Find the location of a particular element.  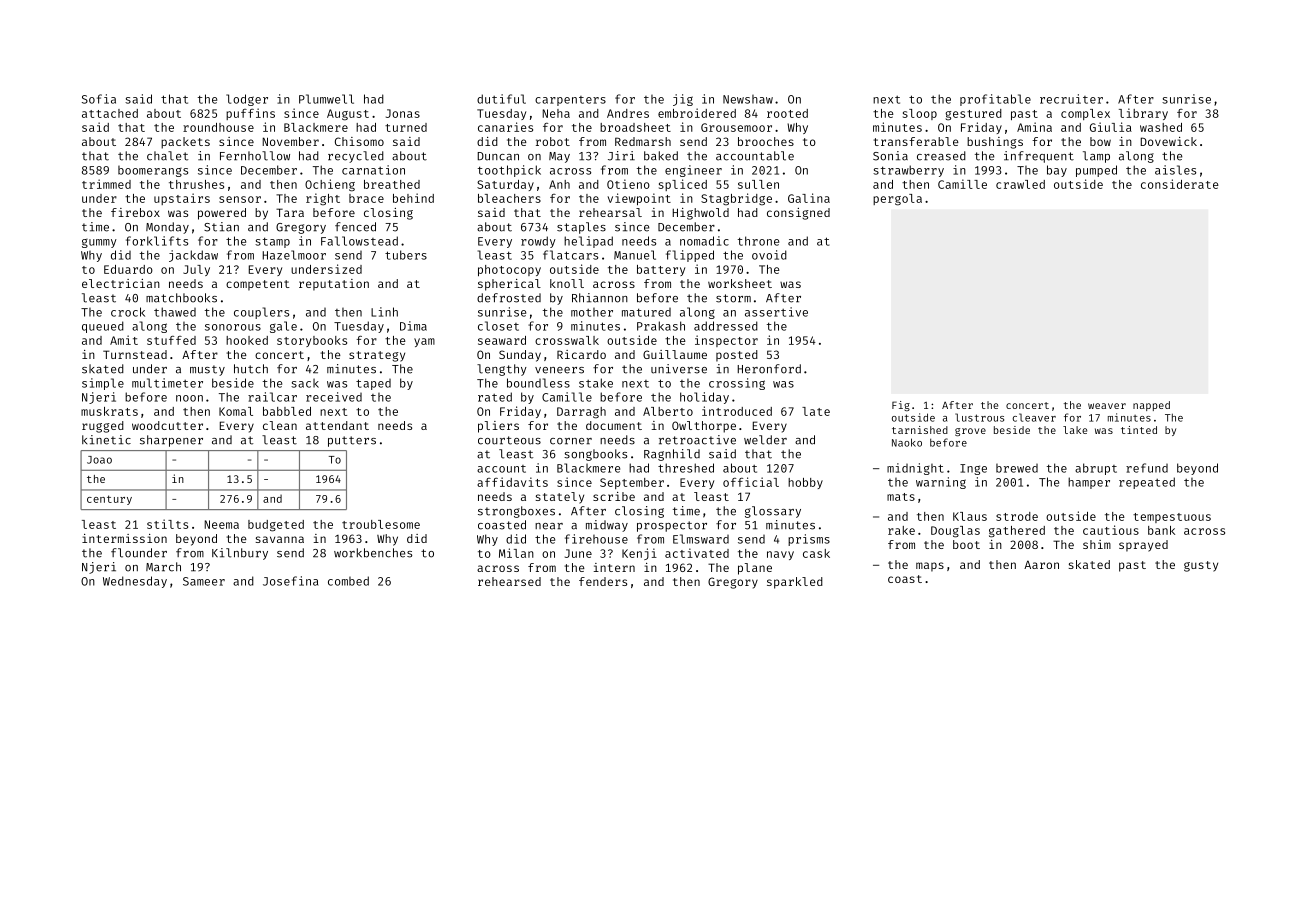

Ochieng is located at coordinates (330, 185).
